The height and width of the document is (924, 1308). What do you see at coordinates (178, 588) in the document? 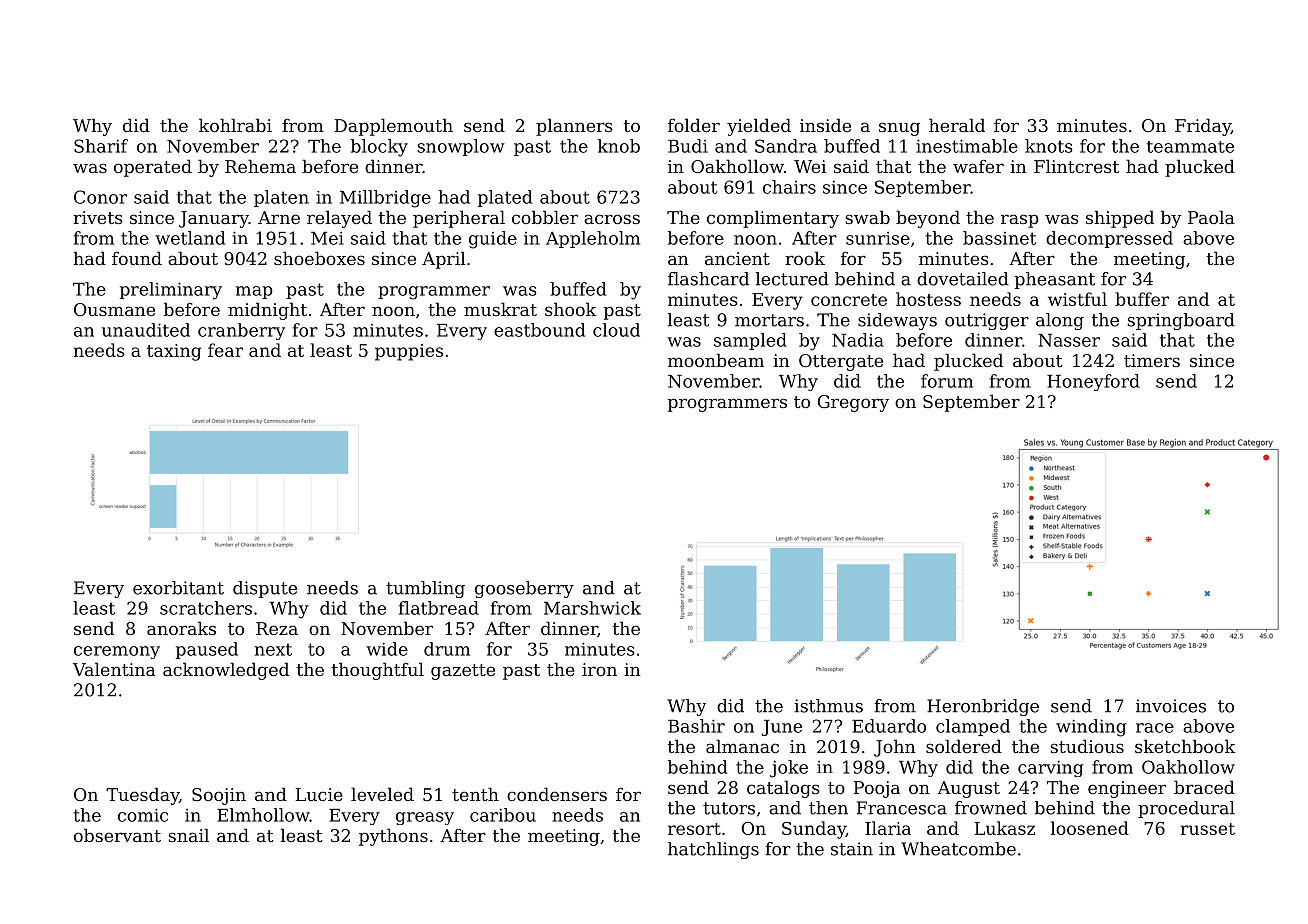
I see `exorbitant` at bounding box center [178, 588].
